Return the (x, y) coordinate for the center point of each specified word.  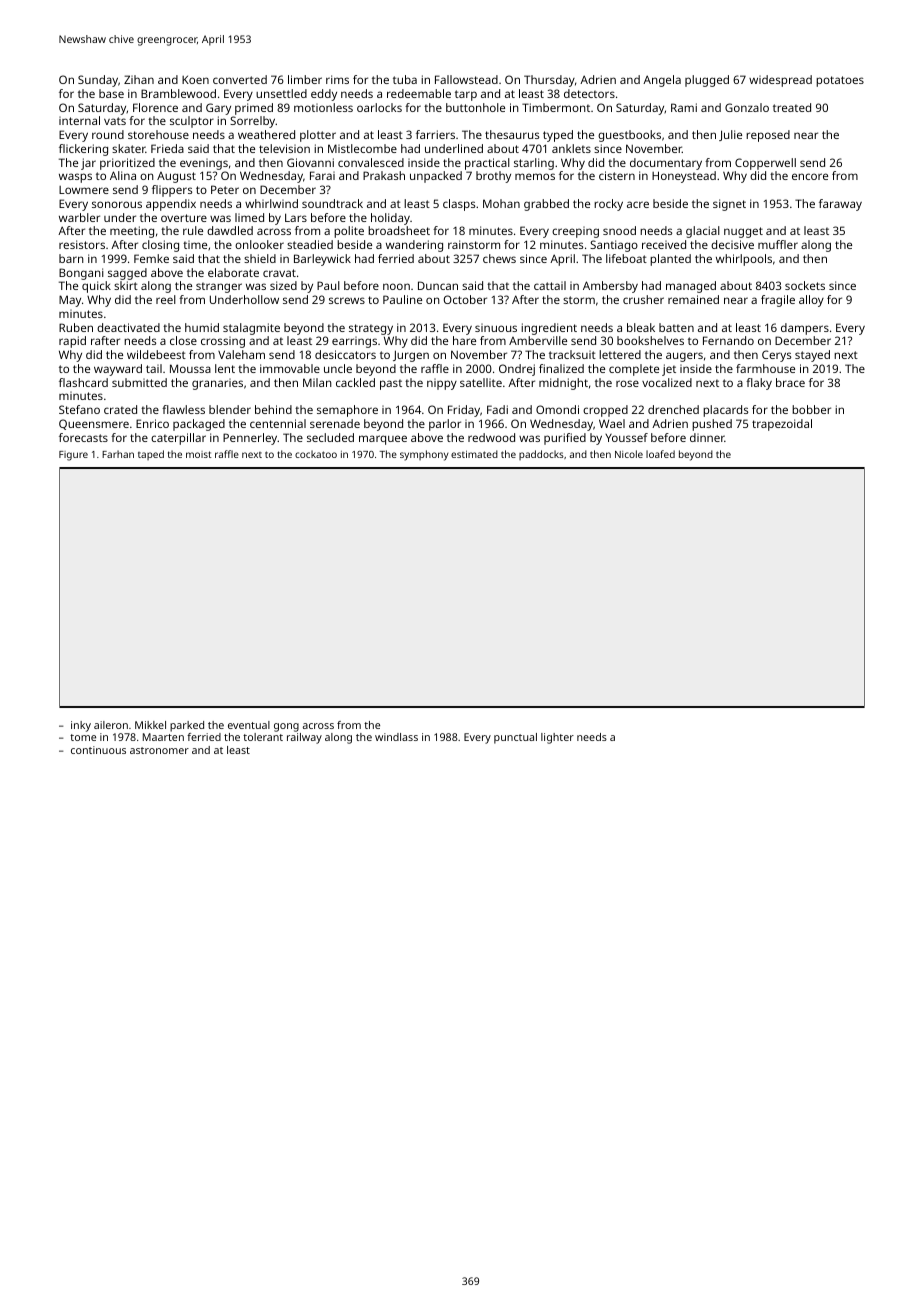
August (176, 177)
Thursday (549, 81)
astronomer (159, 750)
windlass (396, 737)
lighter (557, 738)
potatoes (840, 81)
